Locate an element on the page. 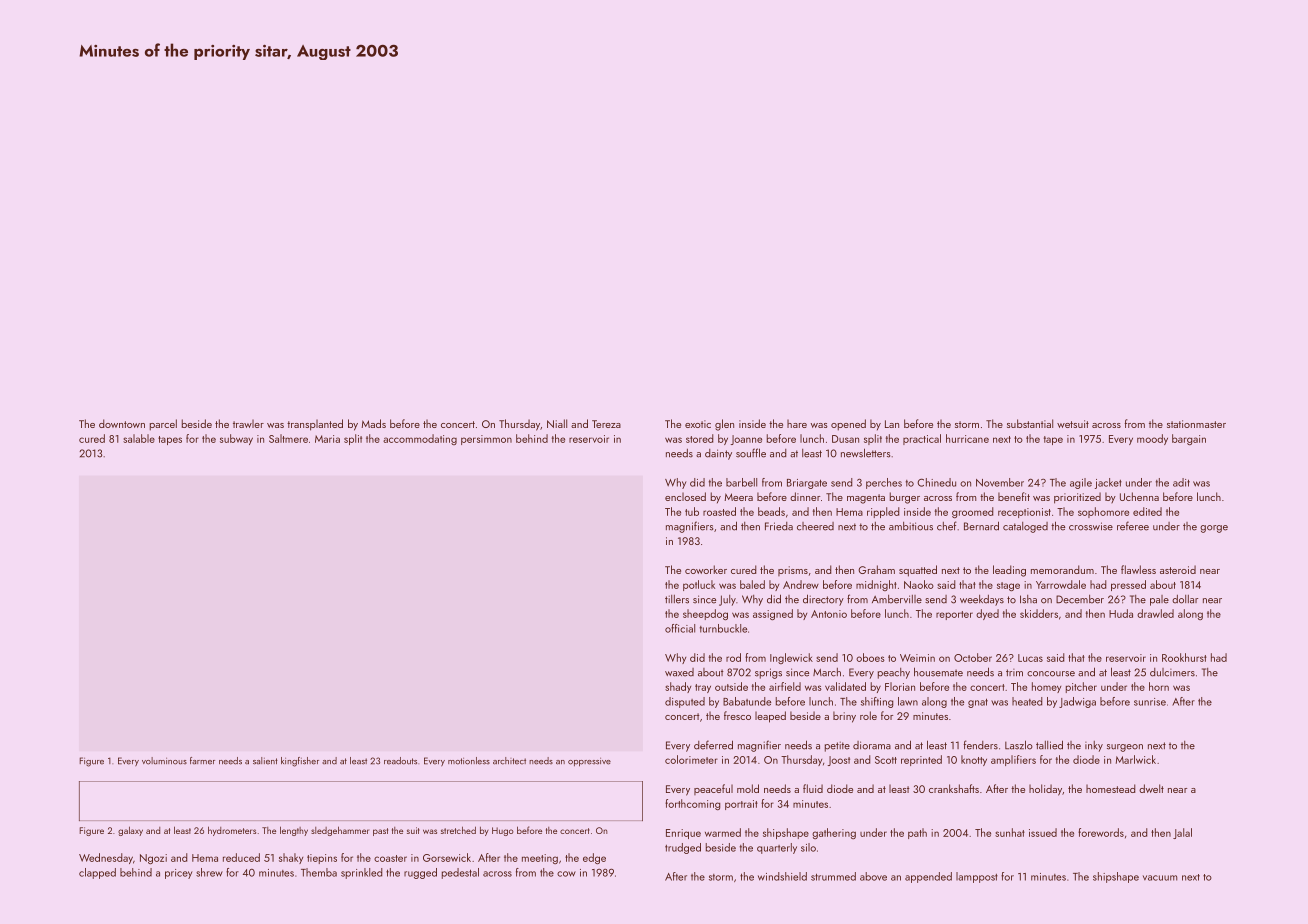 This image has width=1308, height=924. referee is located at coordinates (1133, 526).
